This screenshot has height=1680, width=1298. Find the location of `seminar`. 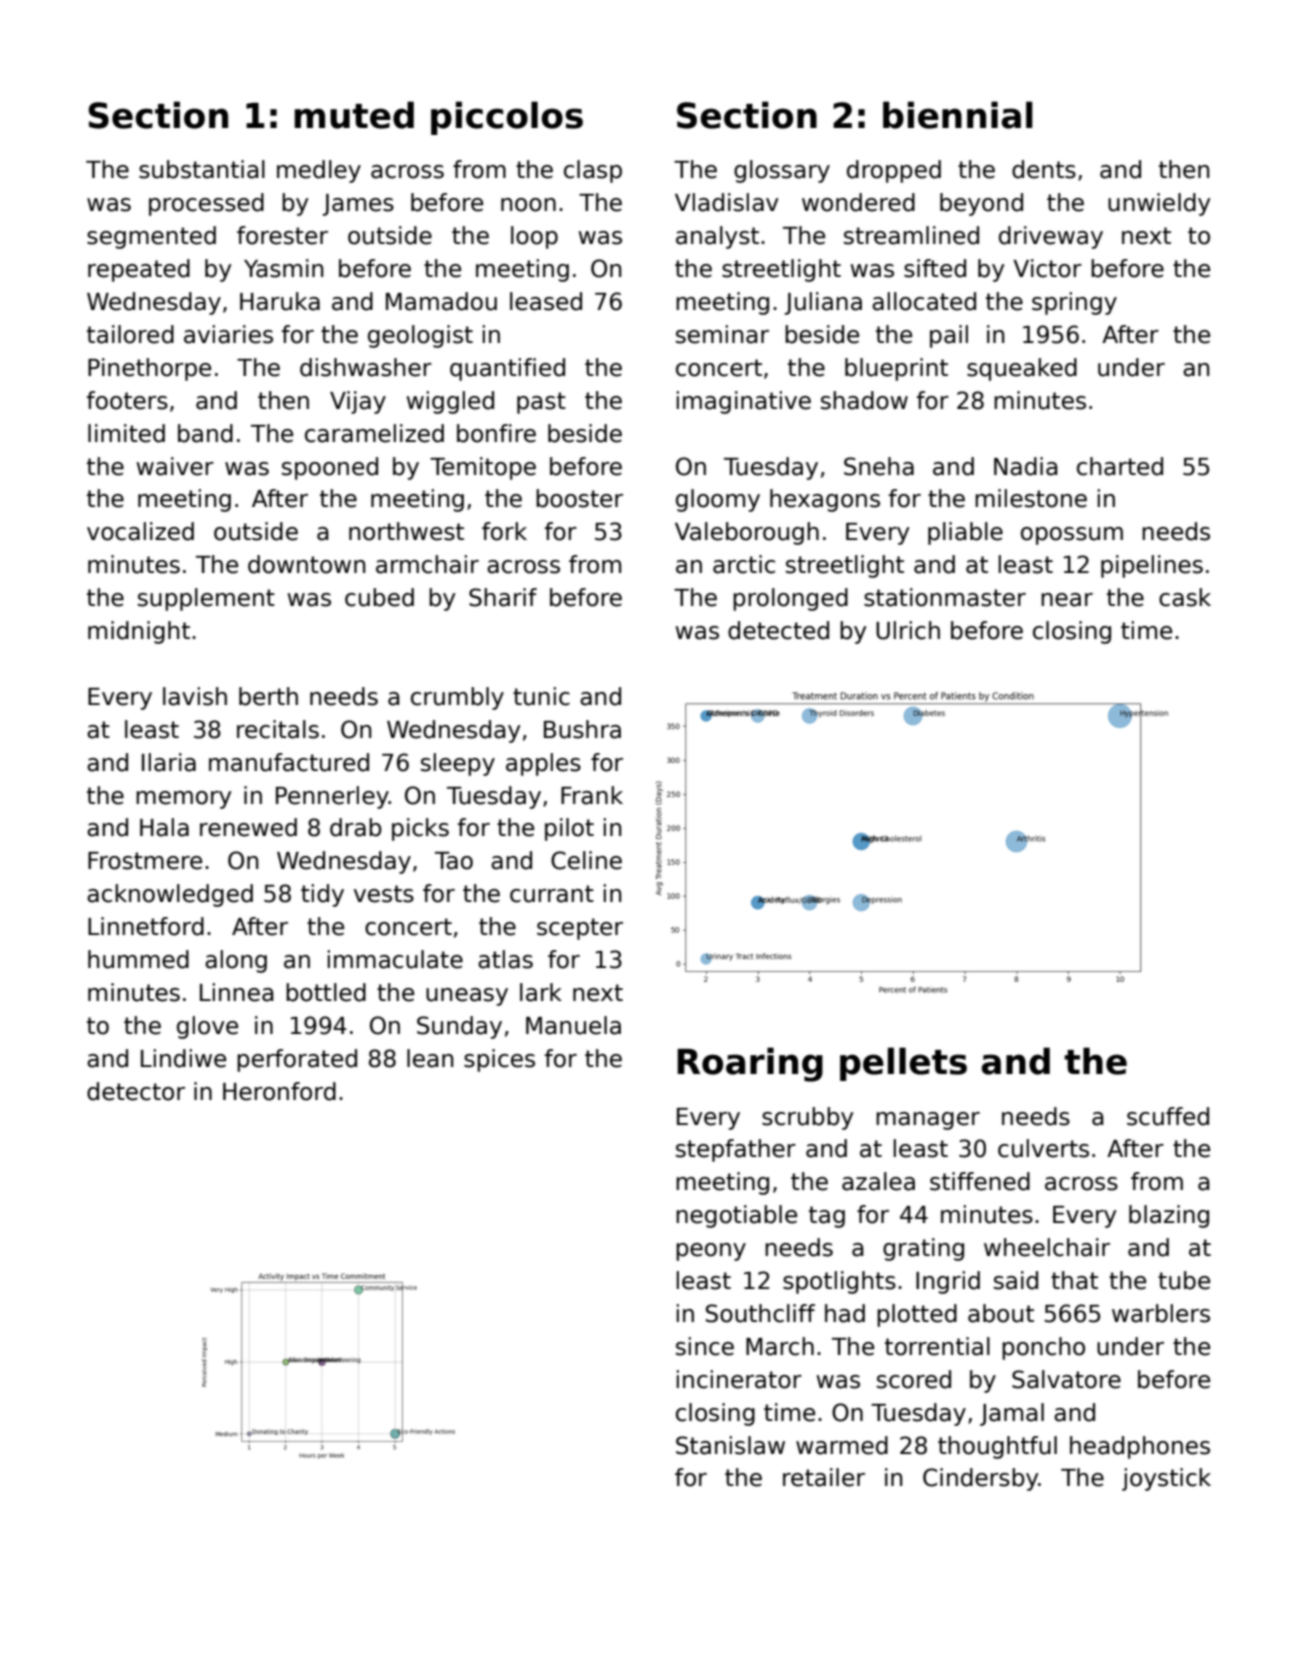

seminar is located at coordinates (722, 334).
